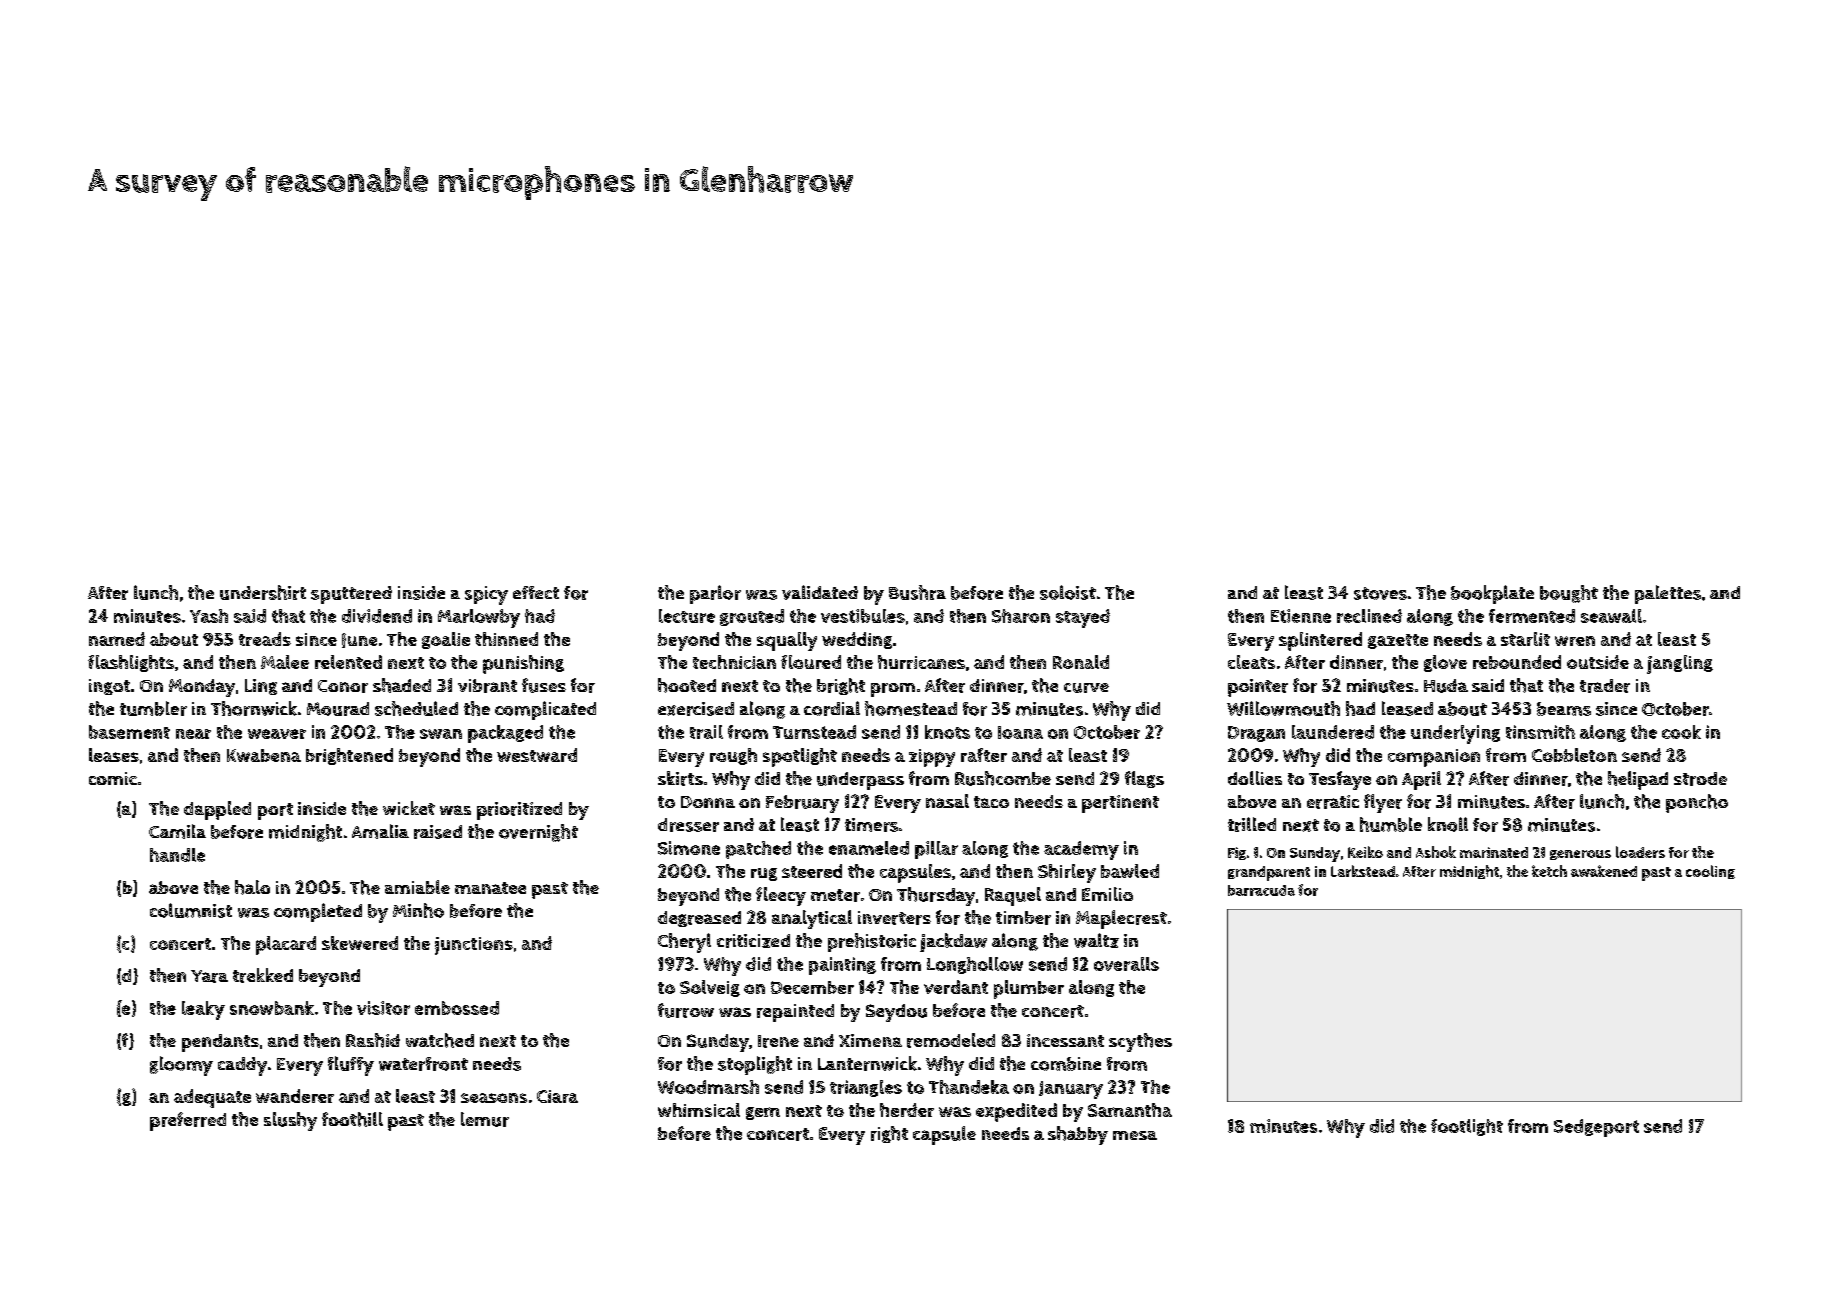 The height and width of the screenshot is (1294, 1830). I want to click on Ronald, so click(1081, 662).
